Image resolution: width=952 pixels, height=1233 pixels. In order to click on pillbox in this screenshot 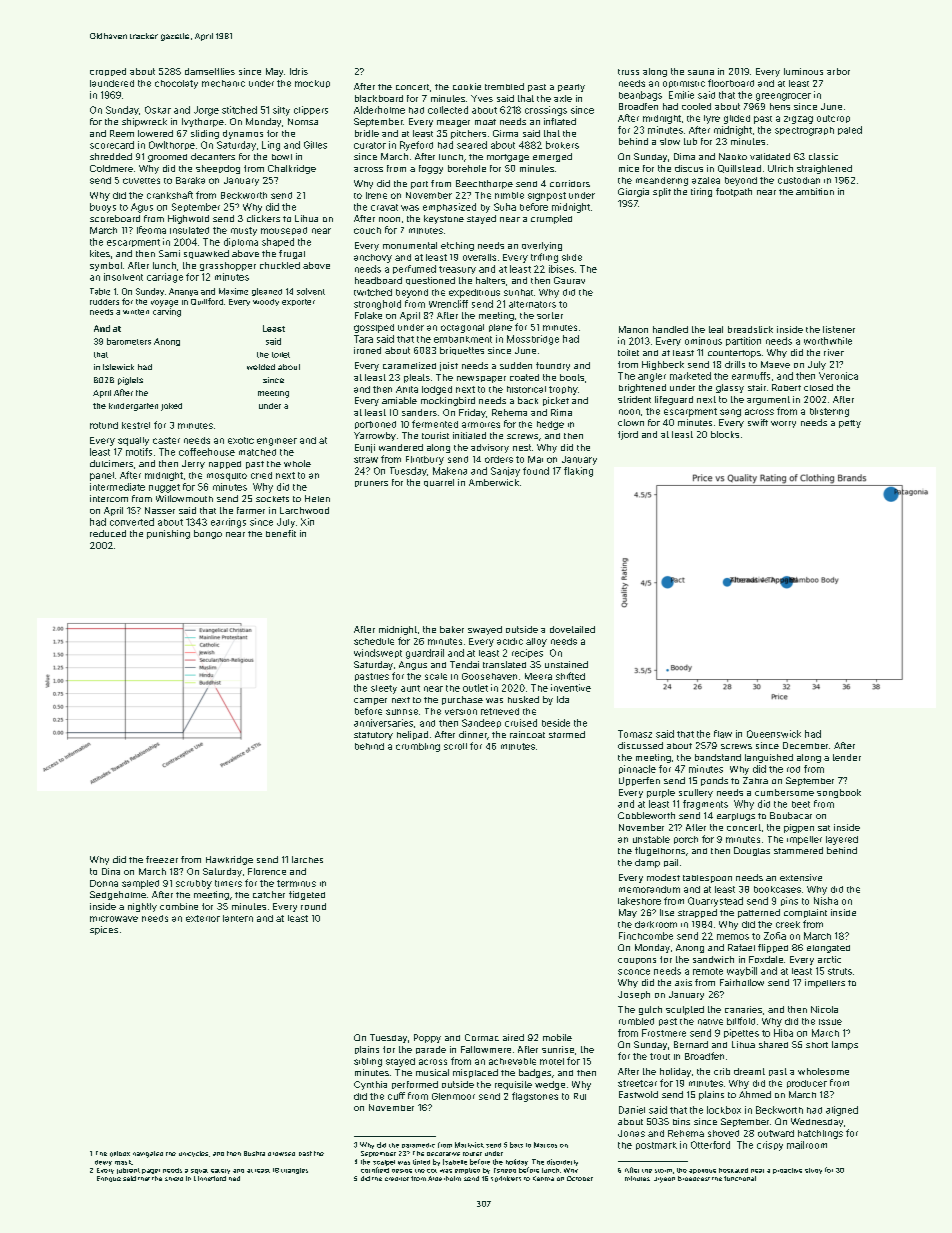, I will do `click(120, 1154)`.
